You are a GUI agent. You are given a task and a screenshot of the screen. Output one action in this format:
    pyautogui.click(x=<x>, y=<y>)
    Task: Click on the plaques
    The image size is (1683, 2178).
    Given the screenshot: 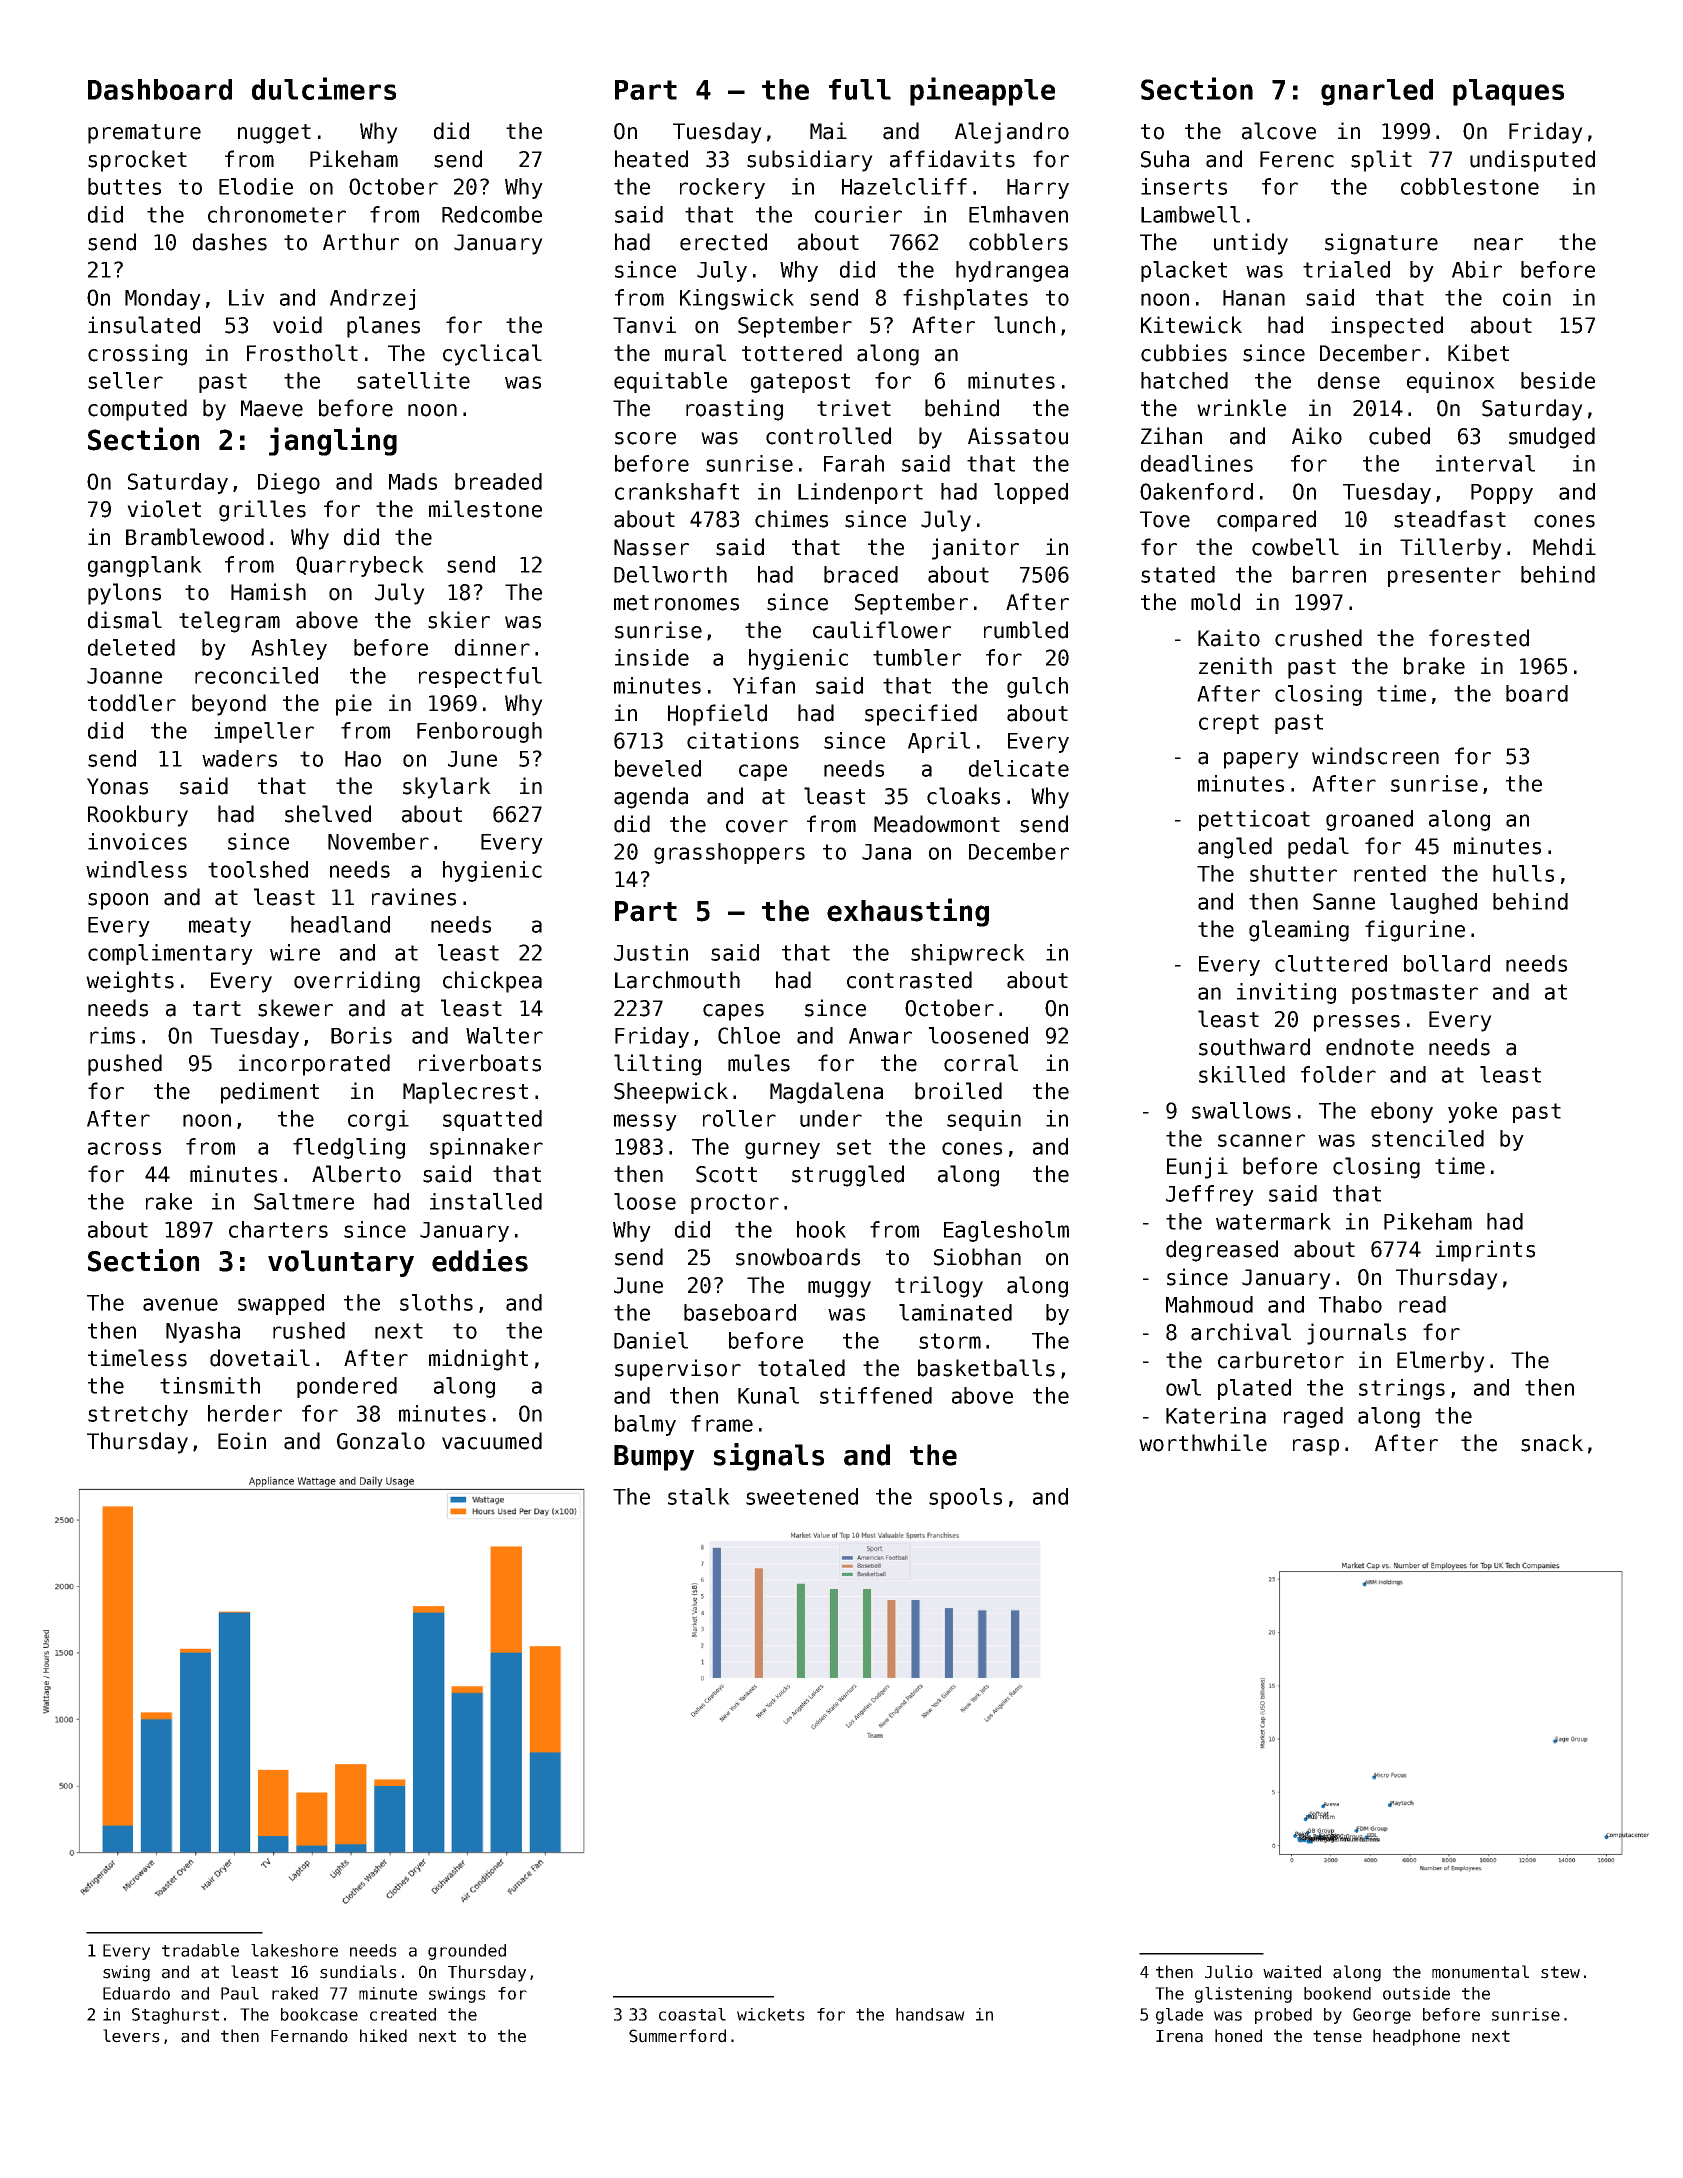 What is the action you would take?
    pyautogui.click(x=1508, y=92)
